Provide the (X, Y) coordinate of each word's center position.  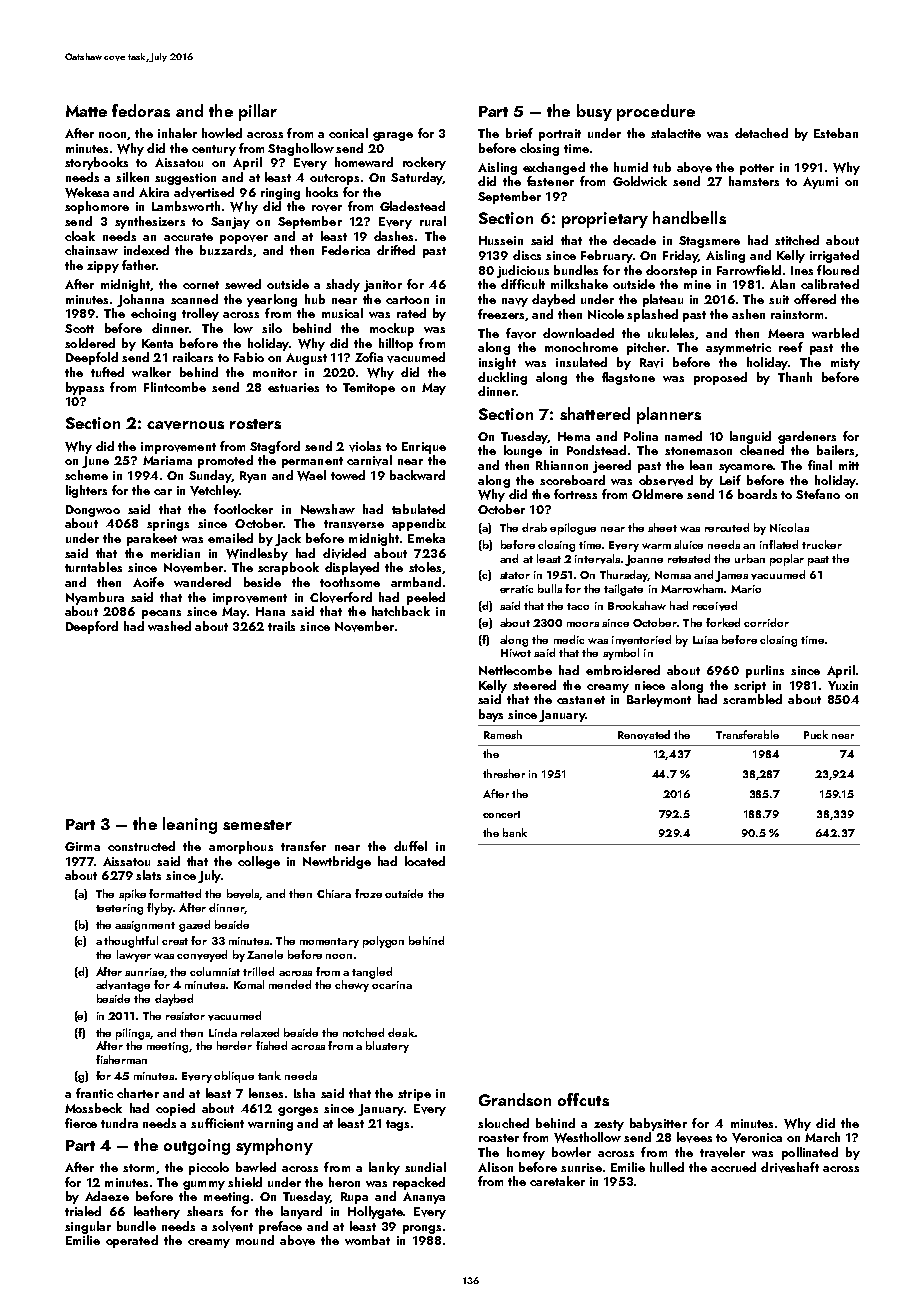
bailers (835, 450)
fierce (81, 1123)
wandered (202, 582)
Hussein (501, 240)
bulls (550, 588)
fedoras (141, 110)
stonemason (698, 451)
